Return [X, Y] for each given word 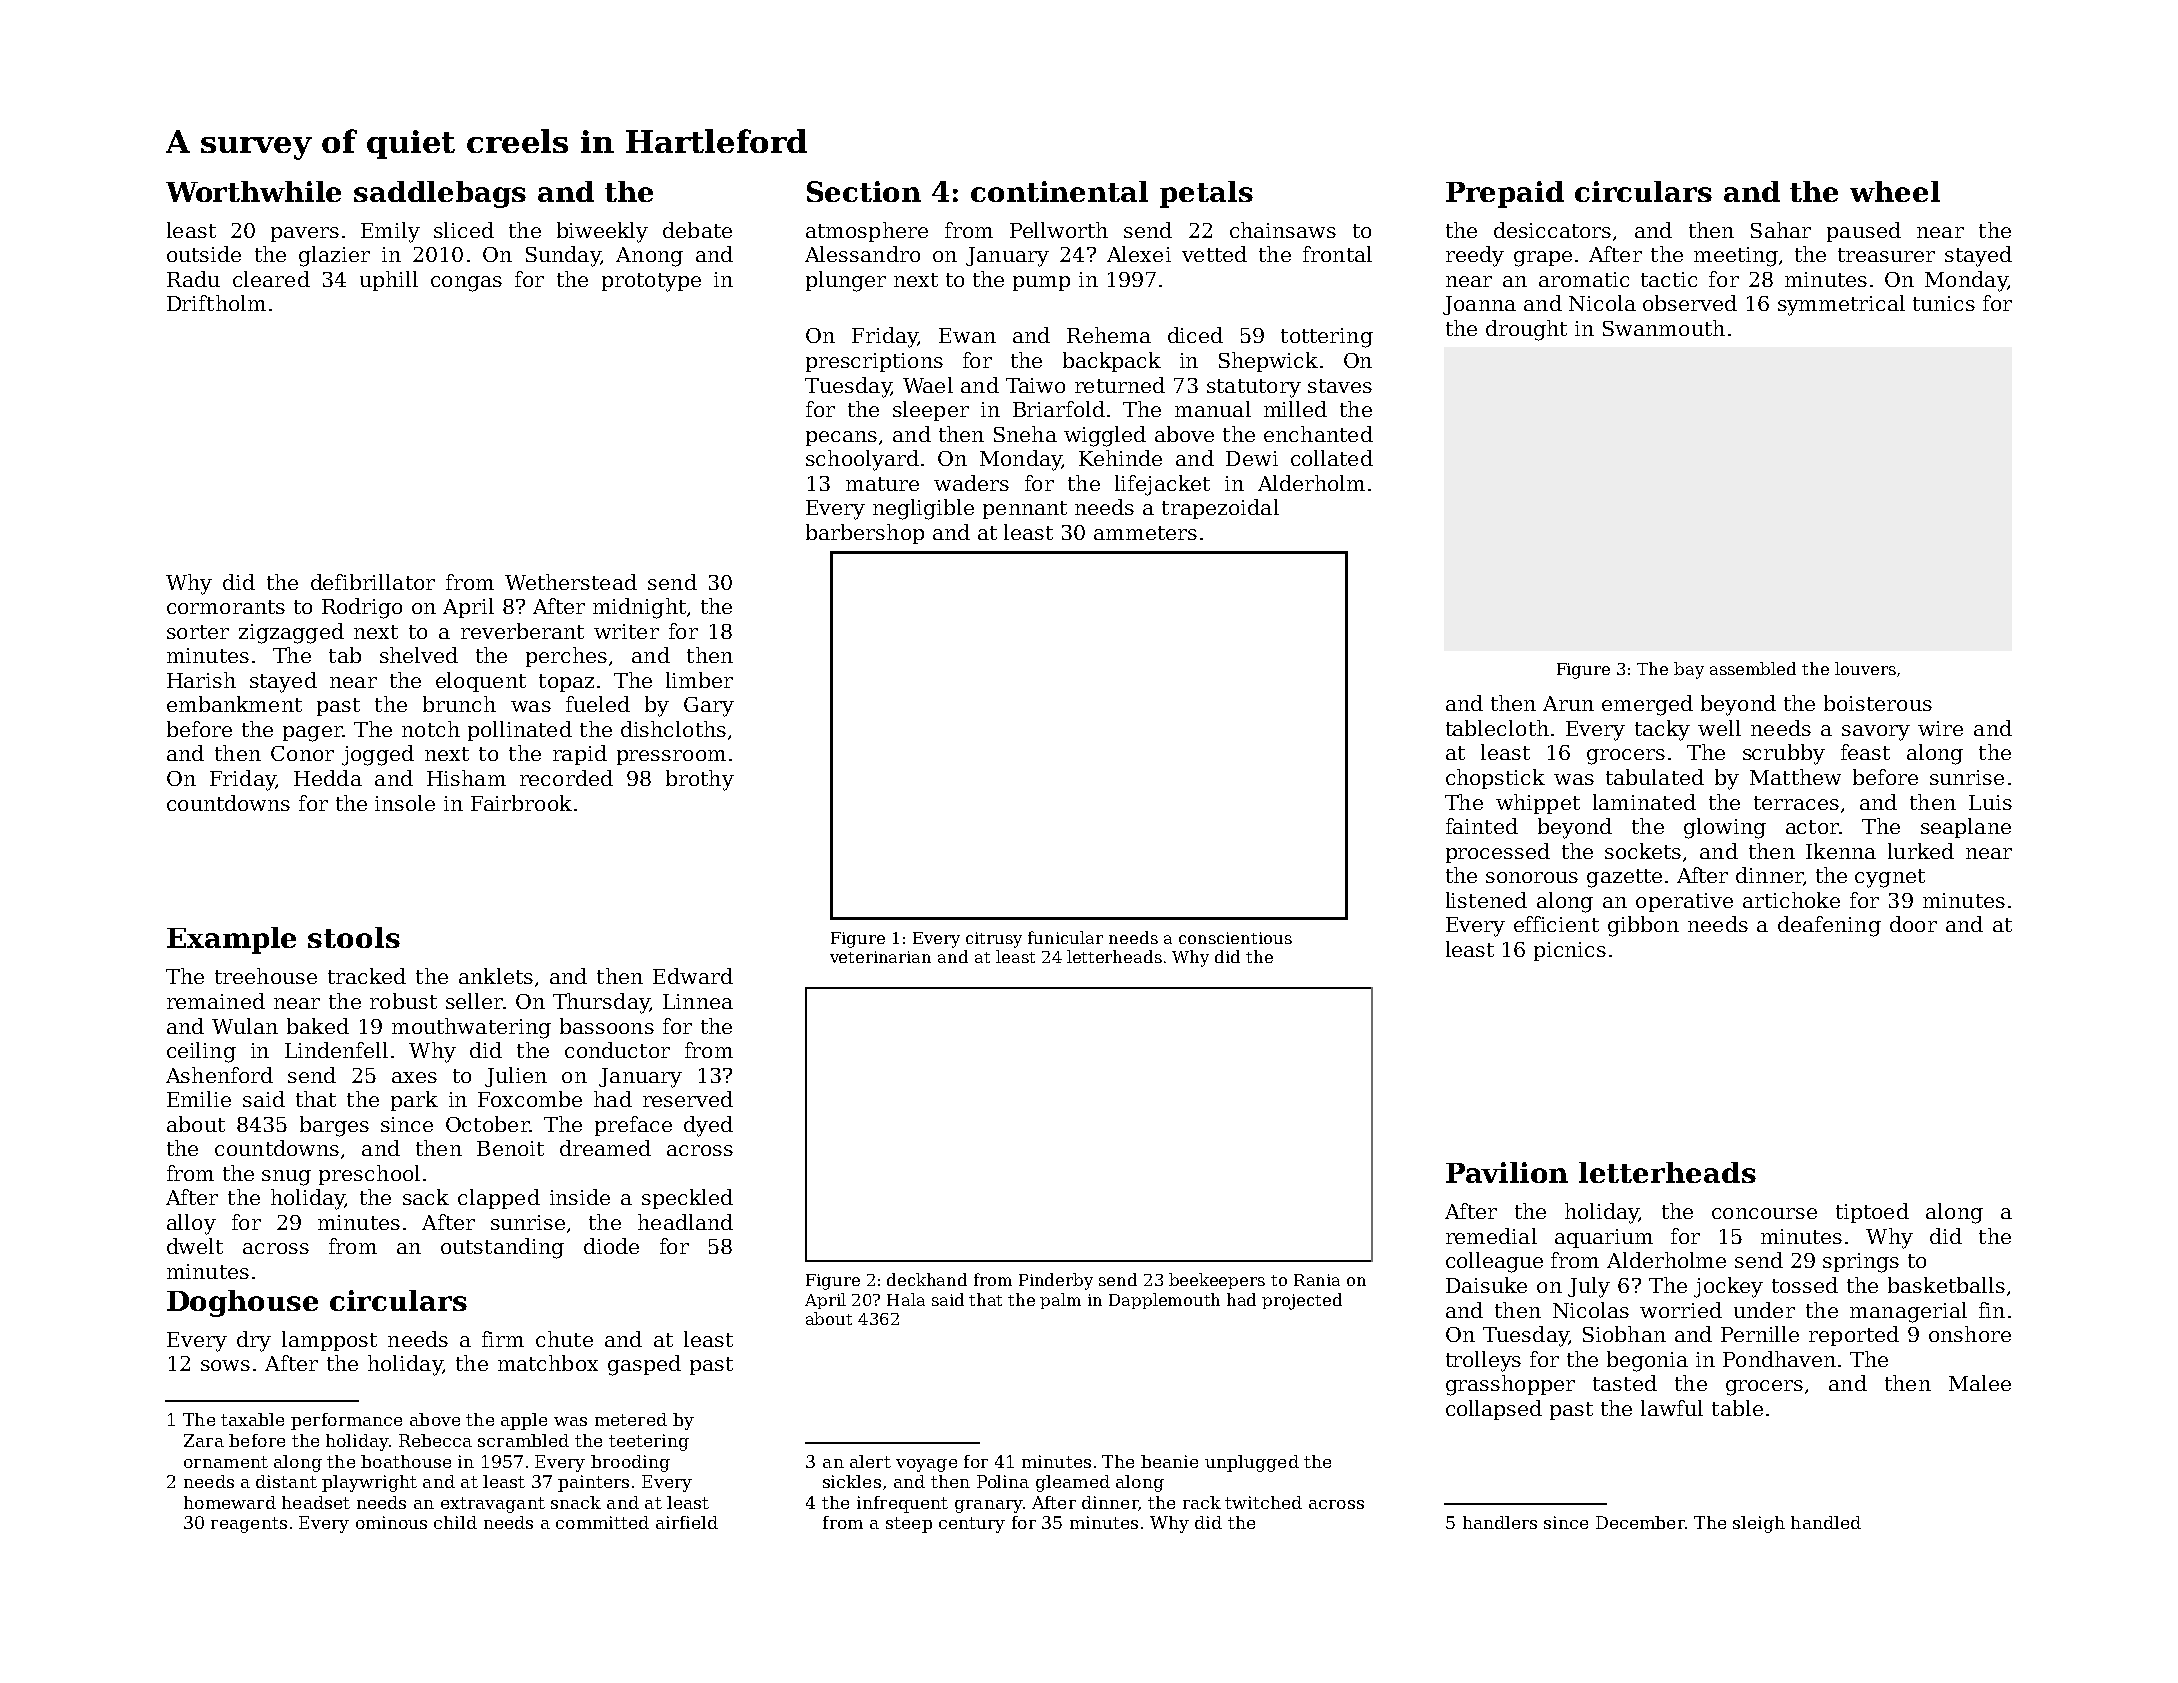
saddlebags [440, 194]
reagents [249, 1525]
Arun [1568, 703]
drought [1526, 330]
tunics [1944, 303]
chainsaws [1283, 230]
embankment [234, 704]
